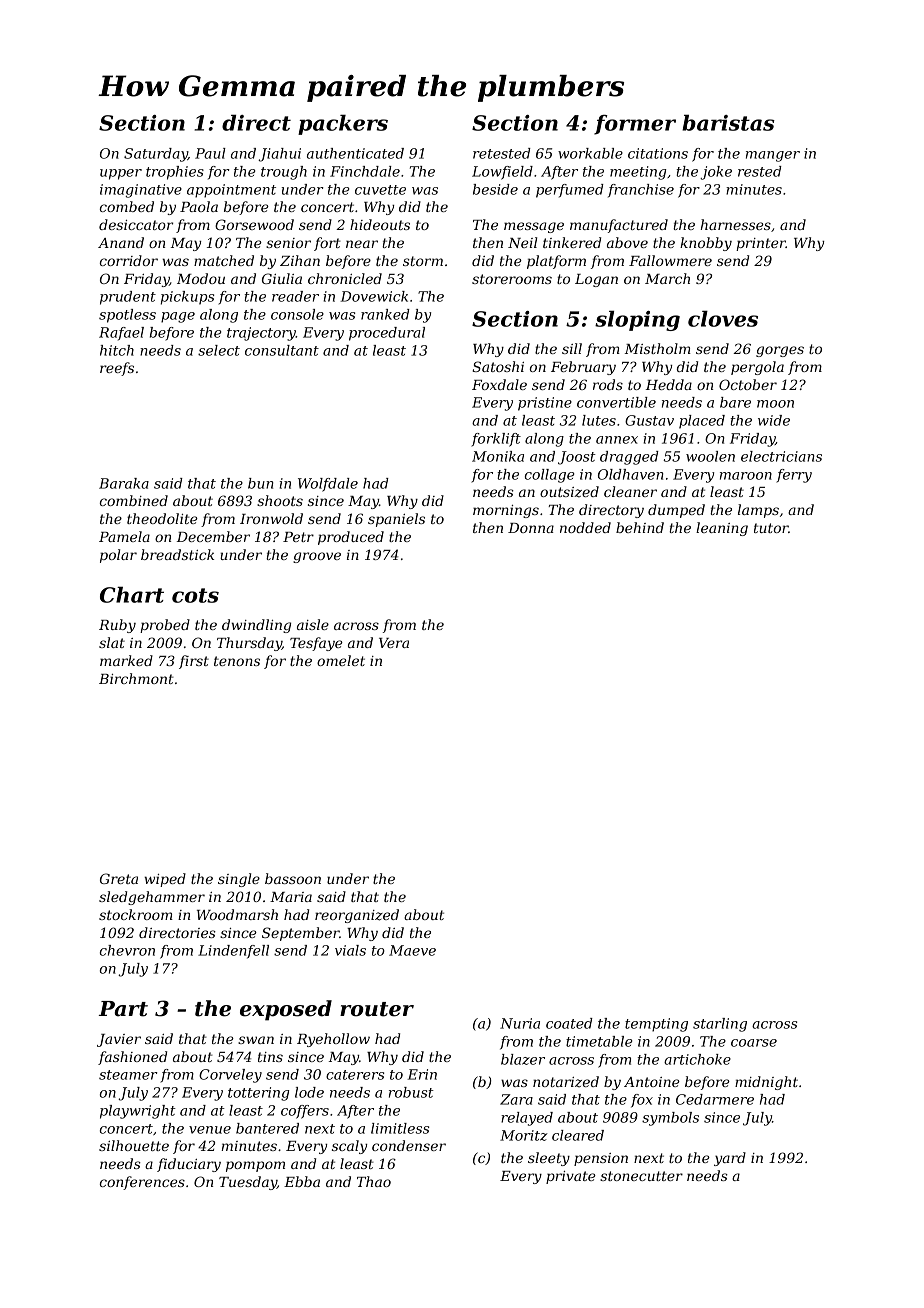  Describe the element at coordinates (119, 878) in the page. I see `Greta` at that location.
